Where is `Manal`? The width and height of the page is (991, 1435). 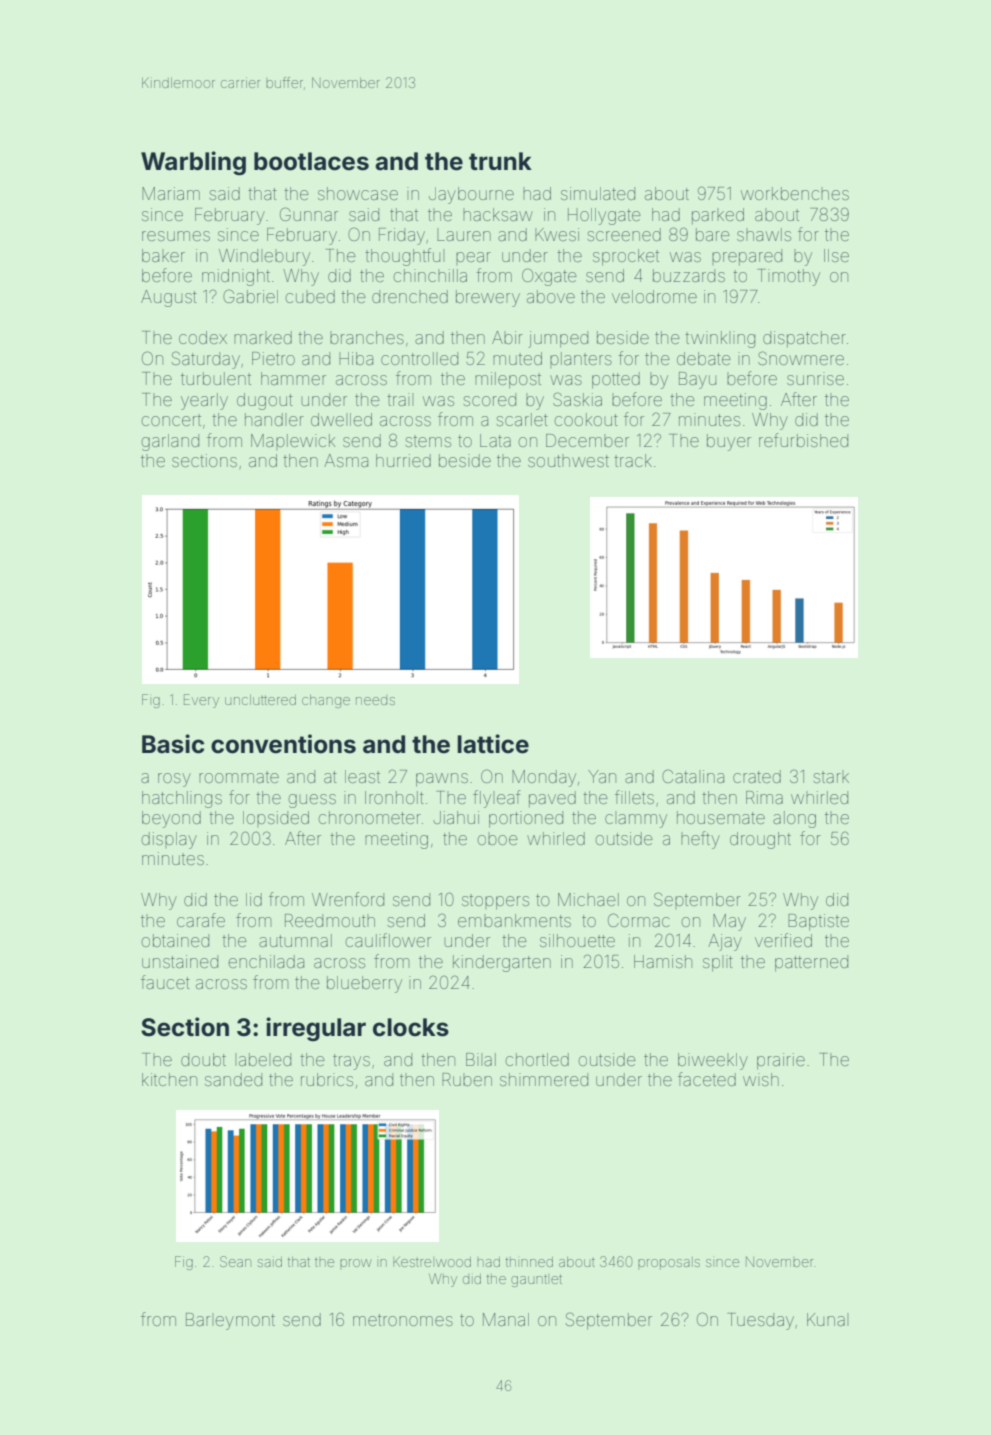
Manal is located at coordinates (506, 1319).
